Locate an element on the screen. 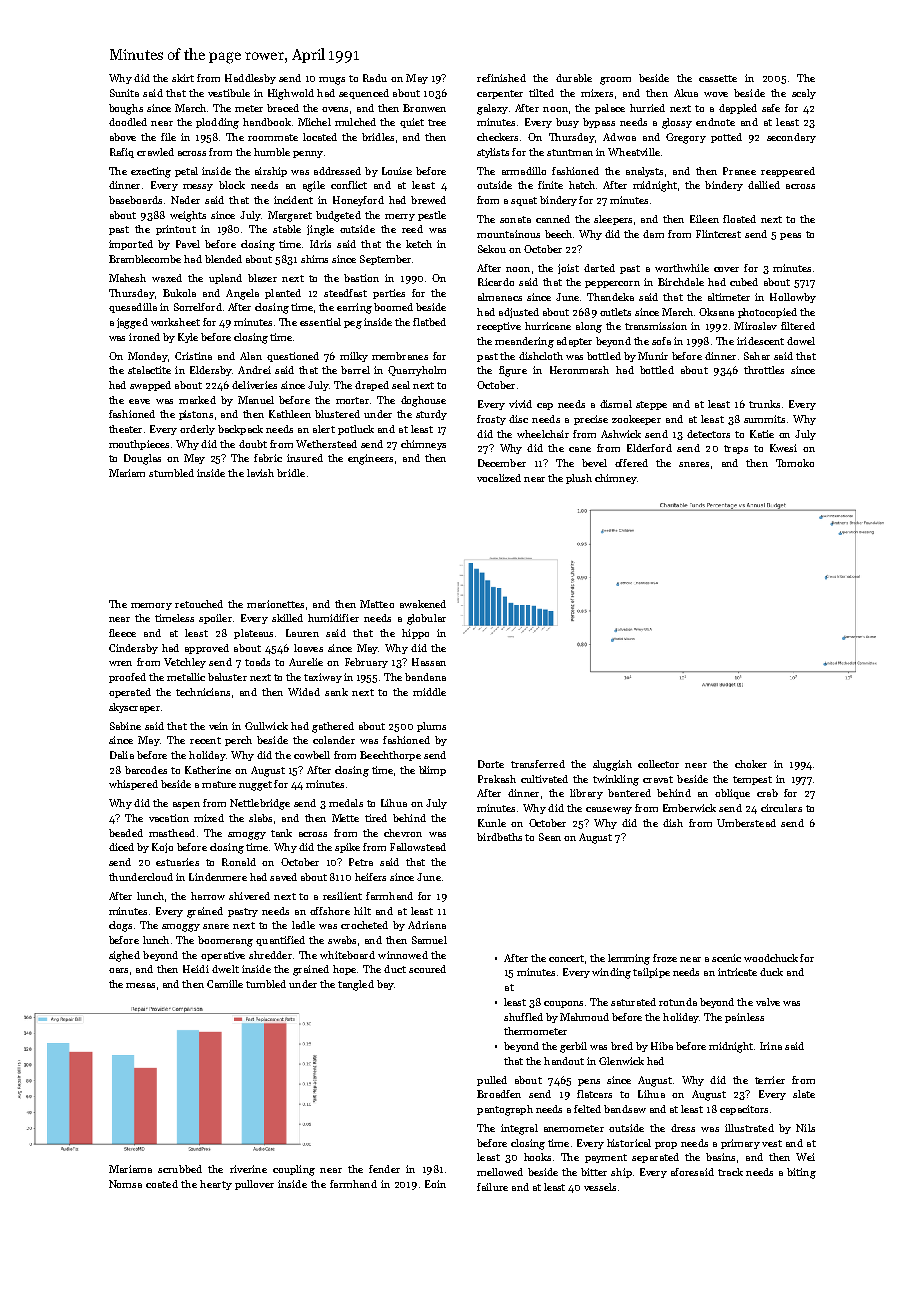  Mahesh is located at coordinates (127, 278).
